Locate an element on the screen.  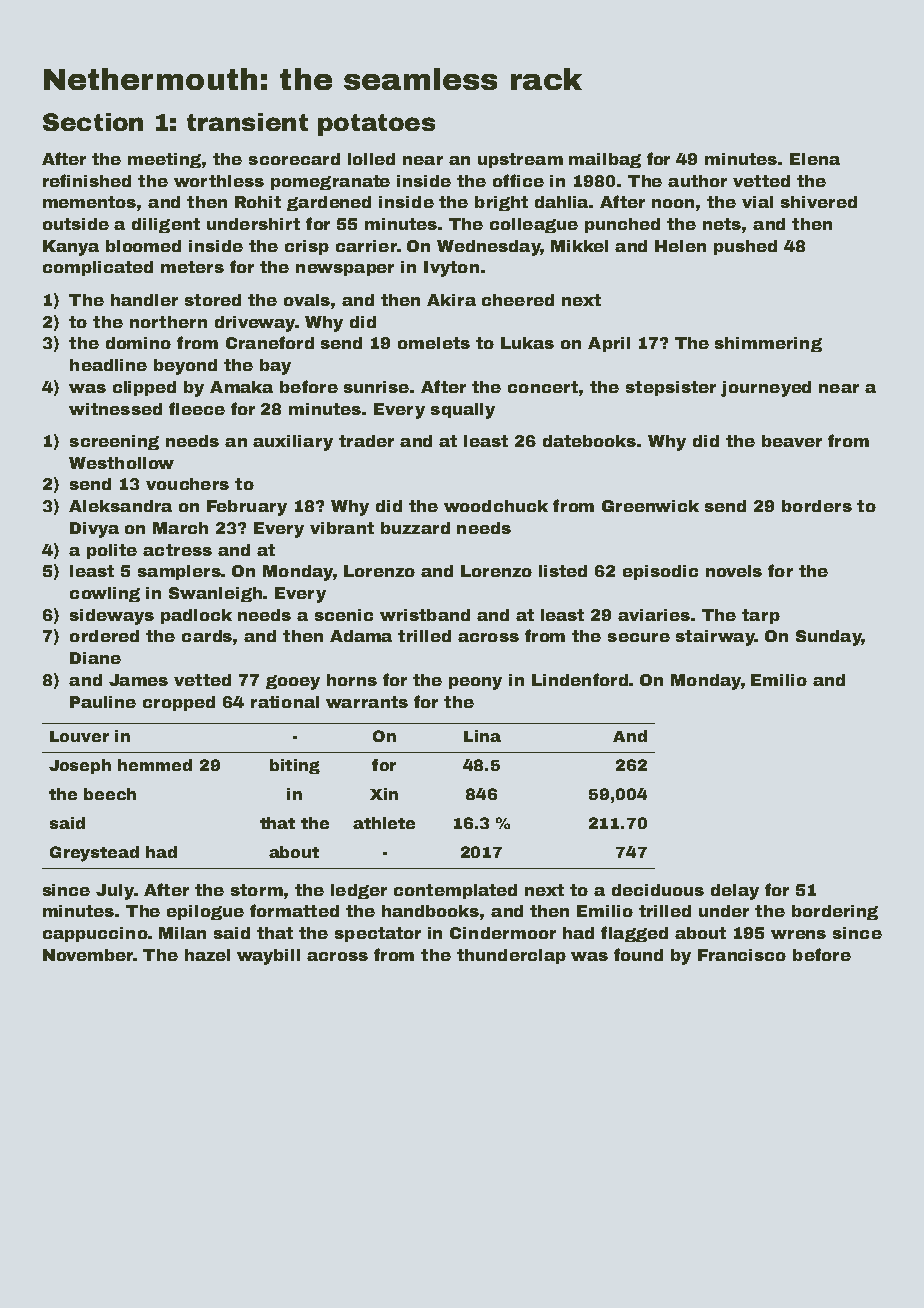
horns is located at coordinates (352, 680).
